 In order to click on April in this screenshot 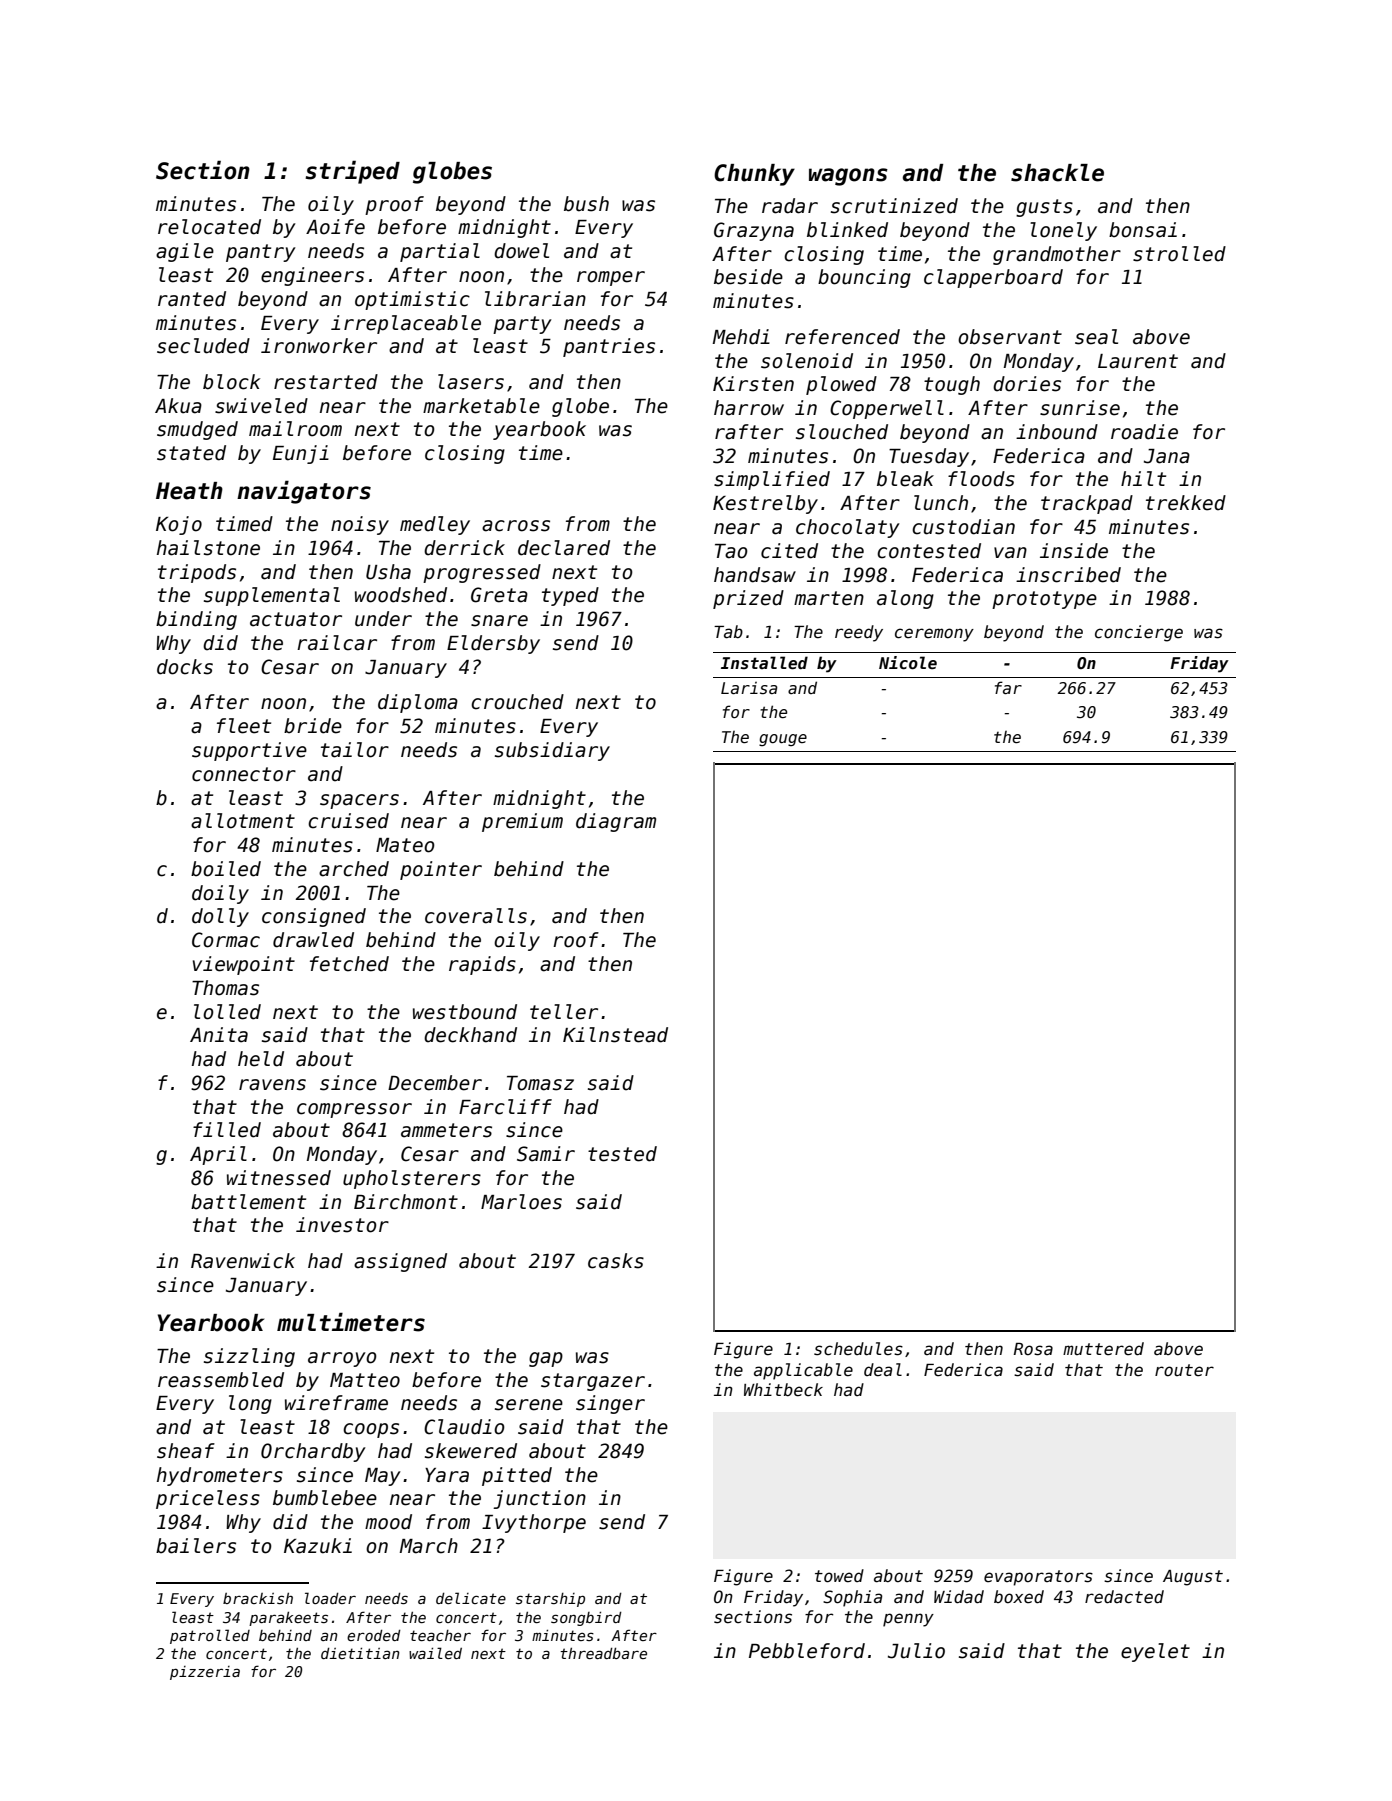, I will do `click(218, 1155)`.
